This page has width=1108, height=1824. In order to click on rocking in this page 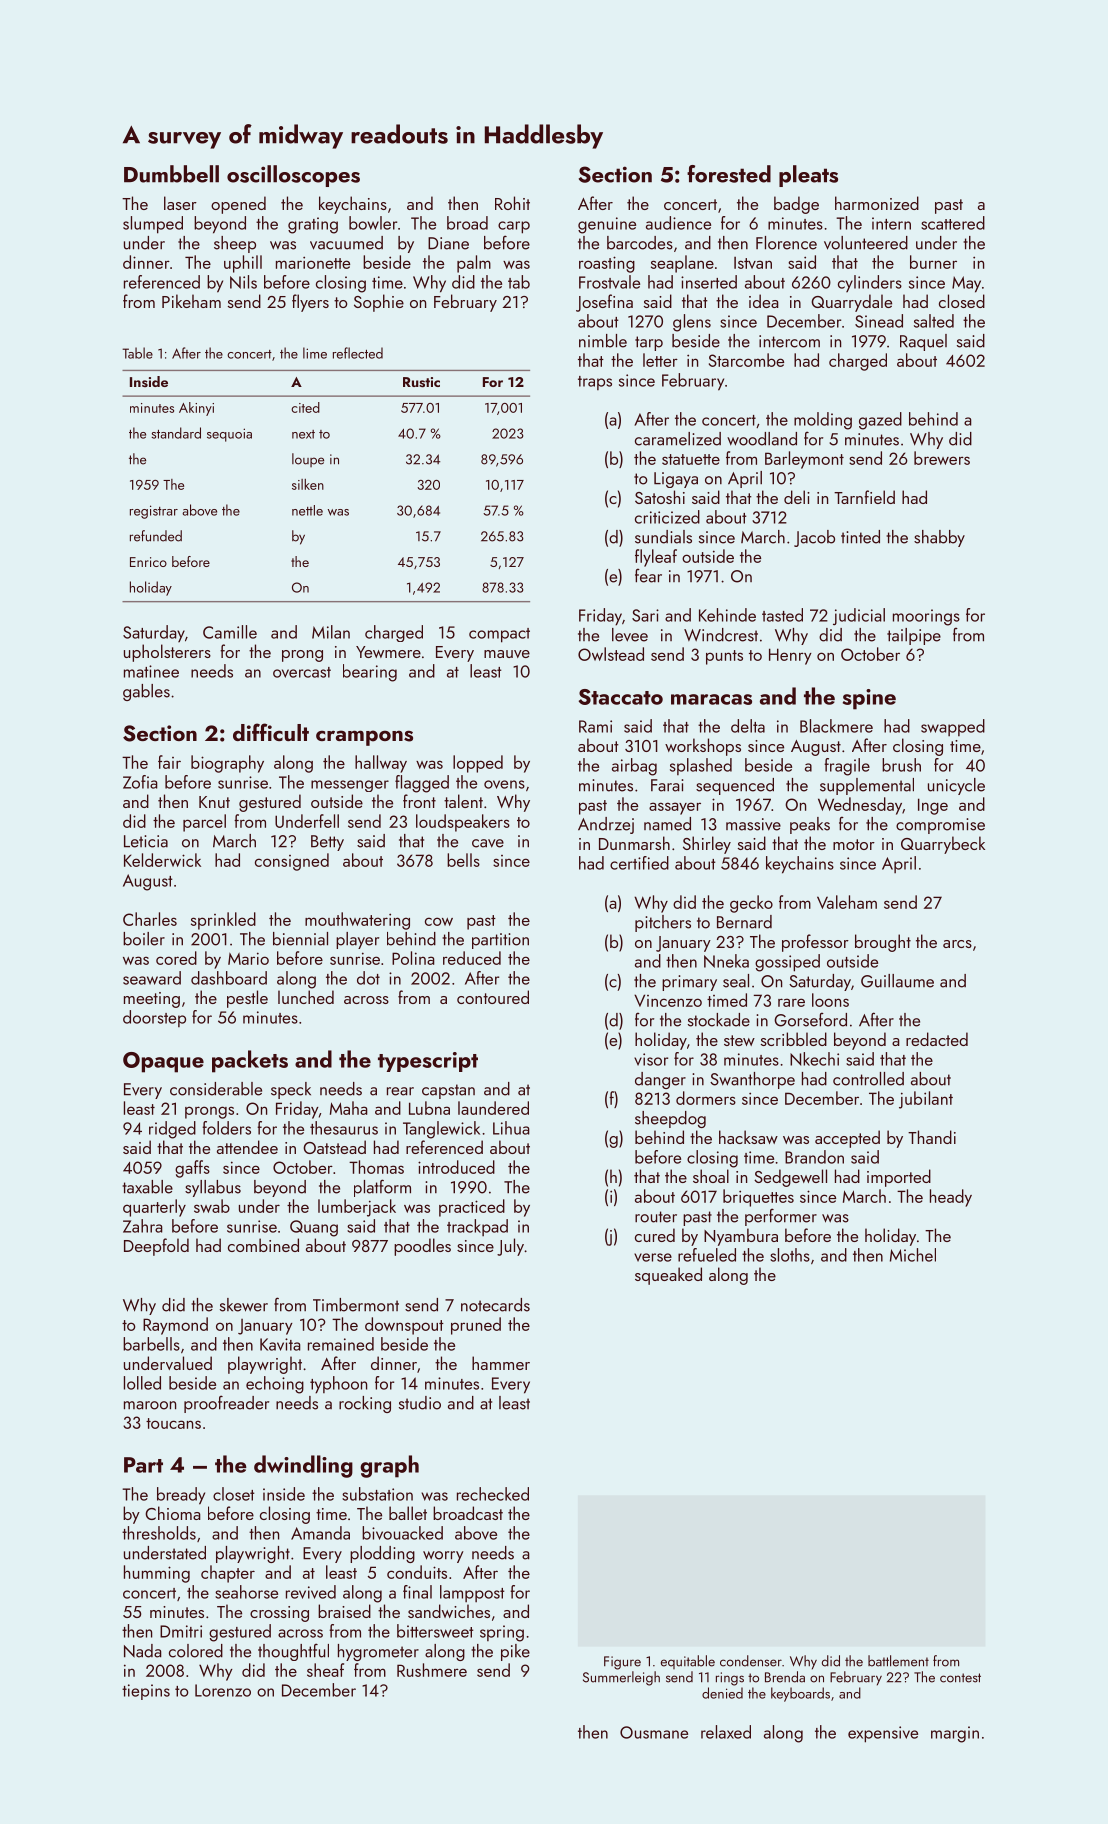, I will do `click(365, 1404)`.
